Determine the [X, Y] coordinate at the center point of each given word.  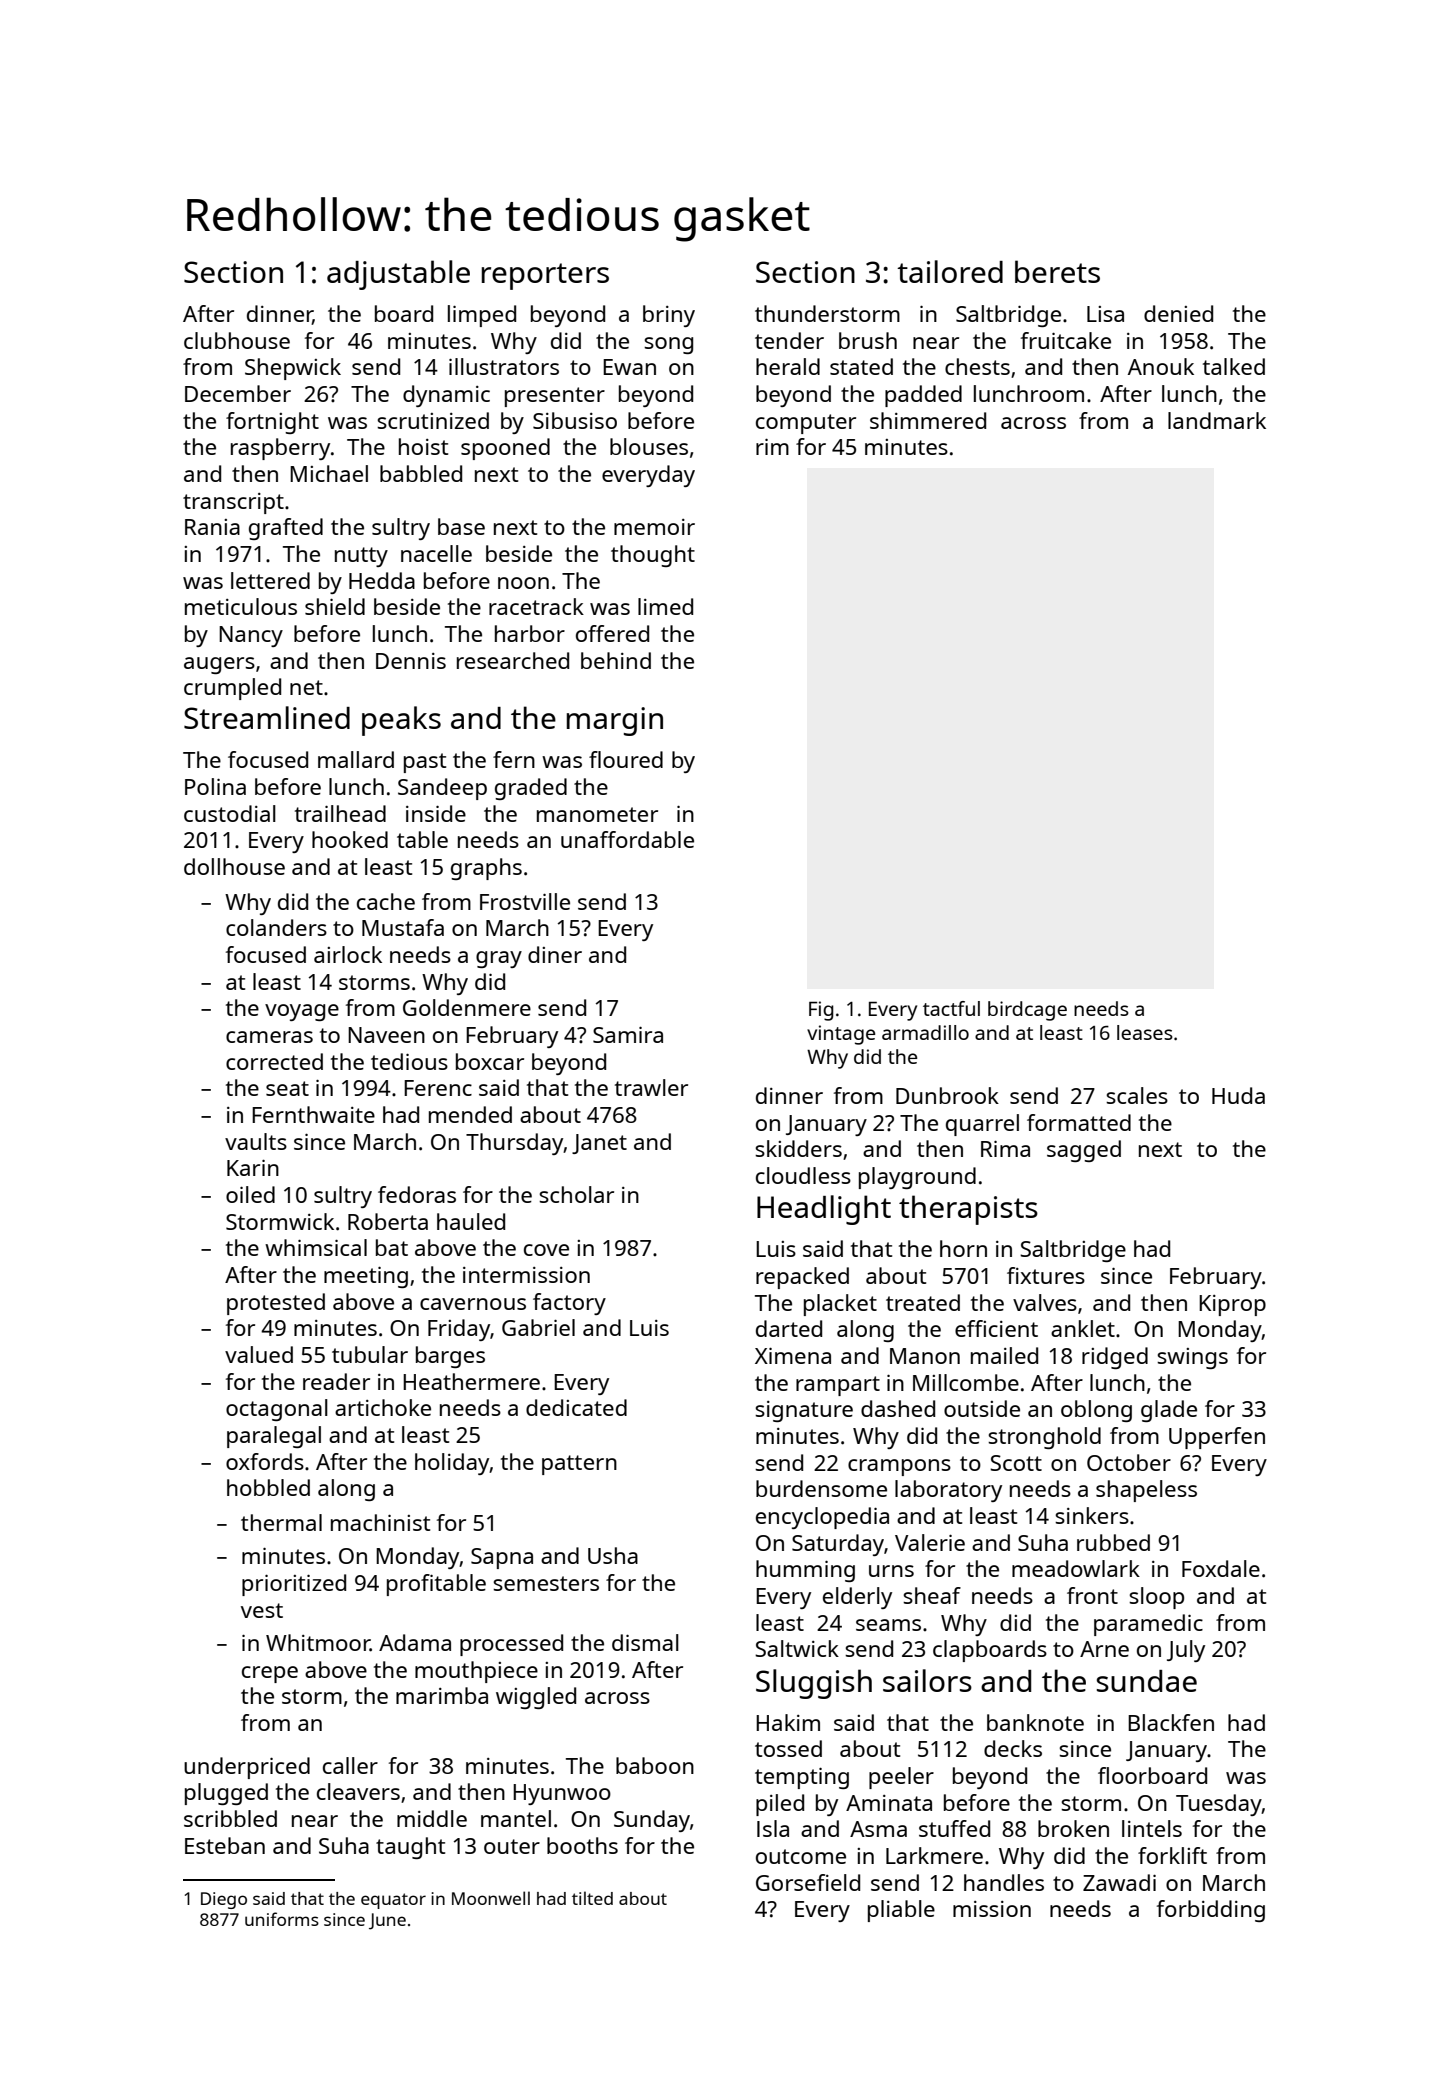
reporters [545, 276]
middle [432, 1818]
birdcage [1027, 1011]
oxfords [265, 1461]
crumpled [232, 689]
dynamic [446, 396]
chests [977, 366]
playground [917, 1178]
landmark [1217, 420]
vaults [256, 1141]
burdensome [821, 1488]
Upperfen [1217, 1438]
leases [1145, 1032]
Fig [821, 1011]
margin [615, 721]
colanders [276, 927]
